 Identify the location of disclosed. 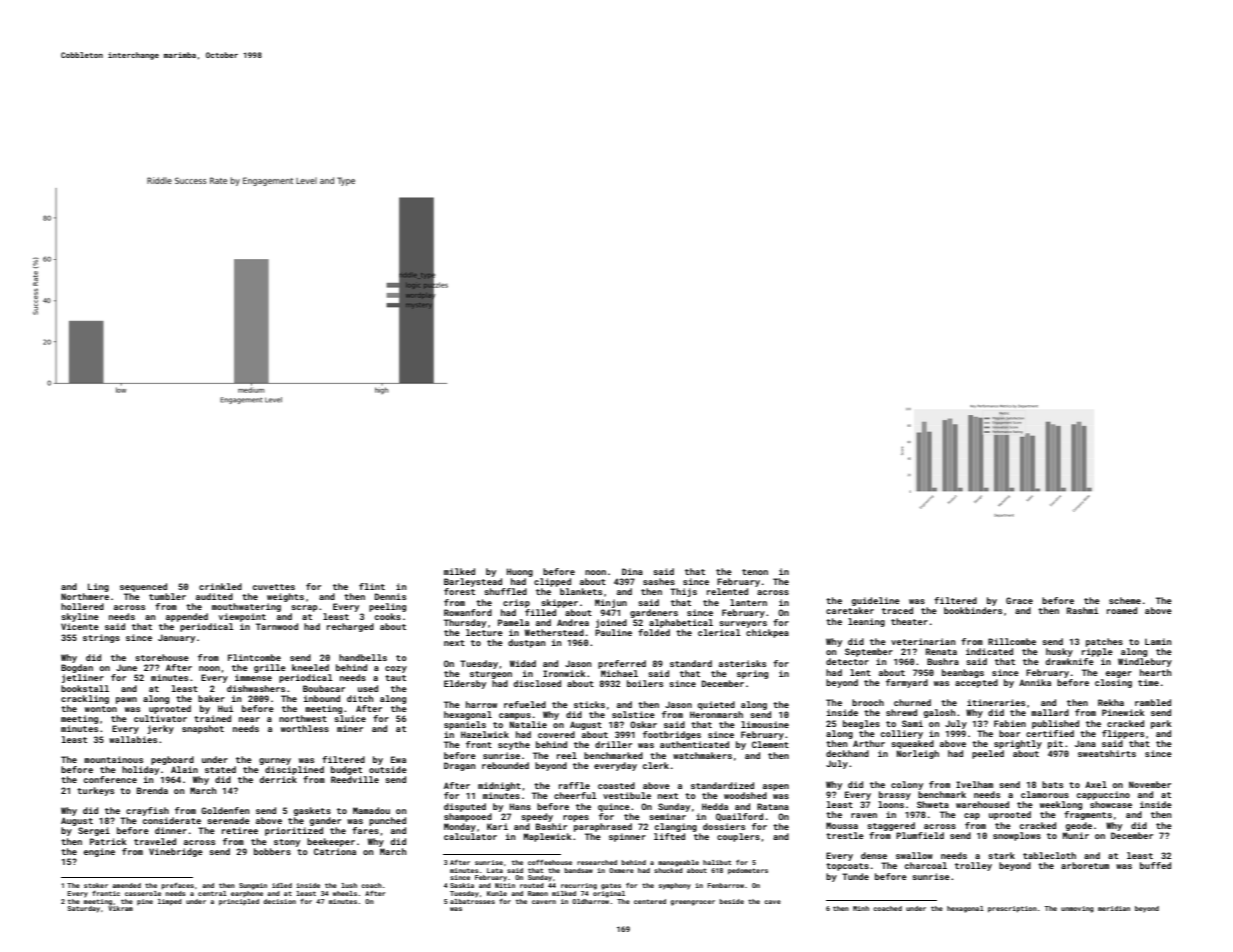
(537, 683).
